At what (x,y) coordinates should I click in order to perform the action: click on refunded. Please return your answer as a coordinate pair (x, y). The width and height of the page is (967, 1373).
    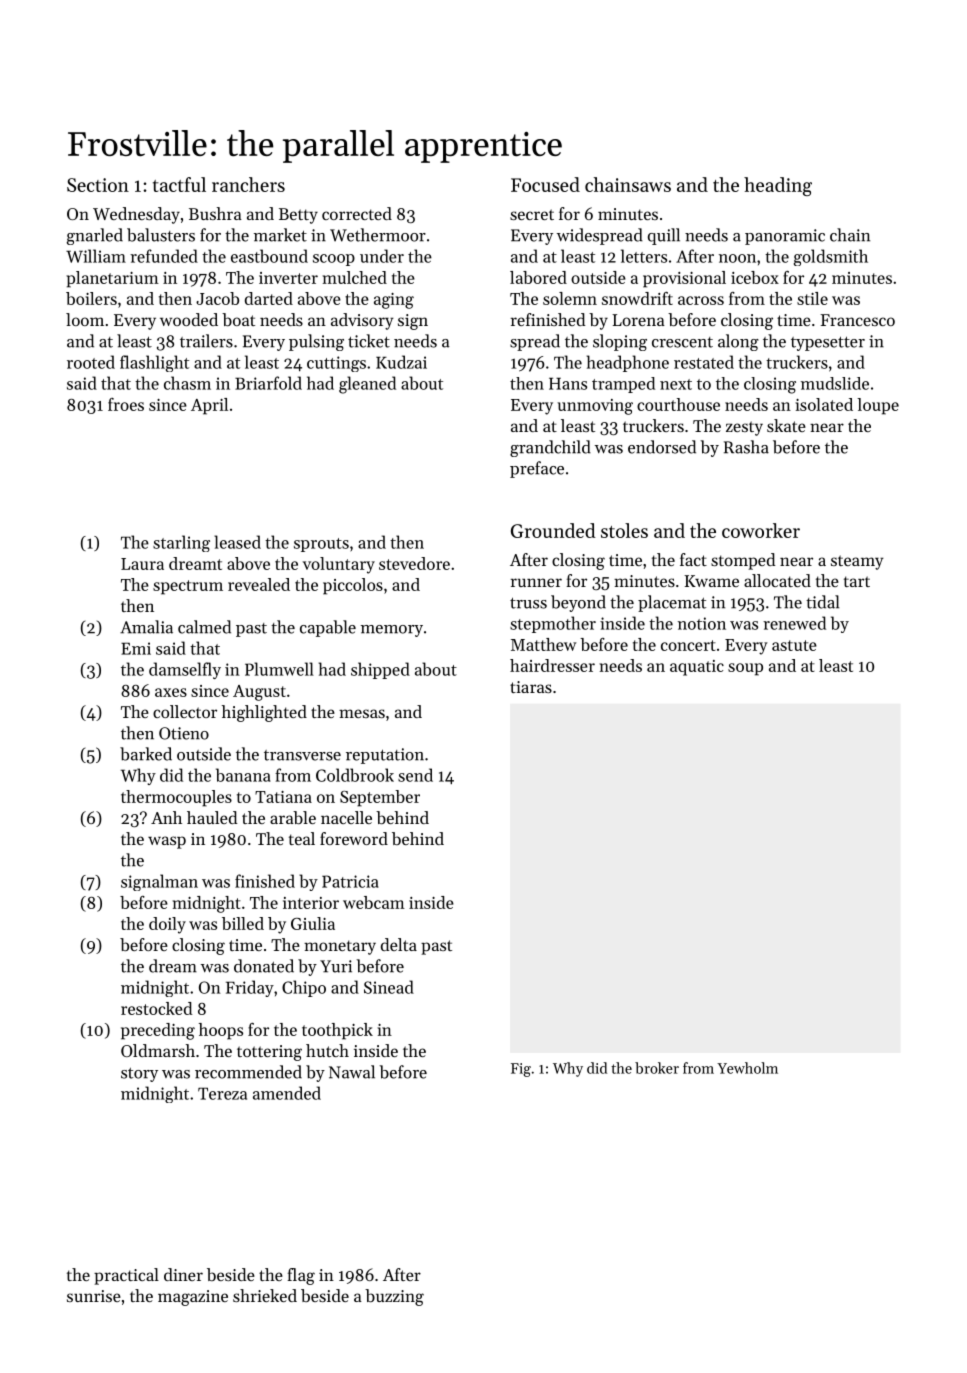
    Looking at the image, I should click on (164, 256).
